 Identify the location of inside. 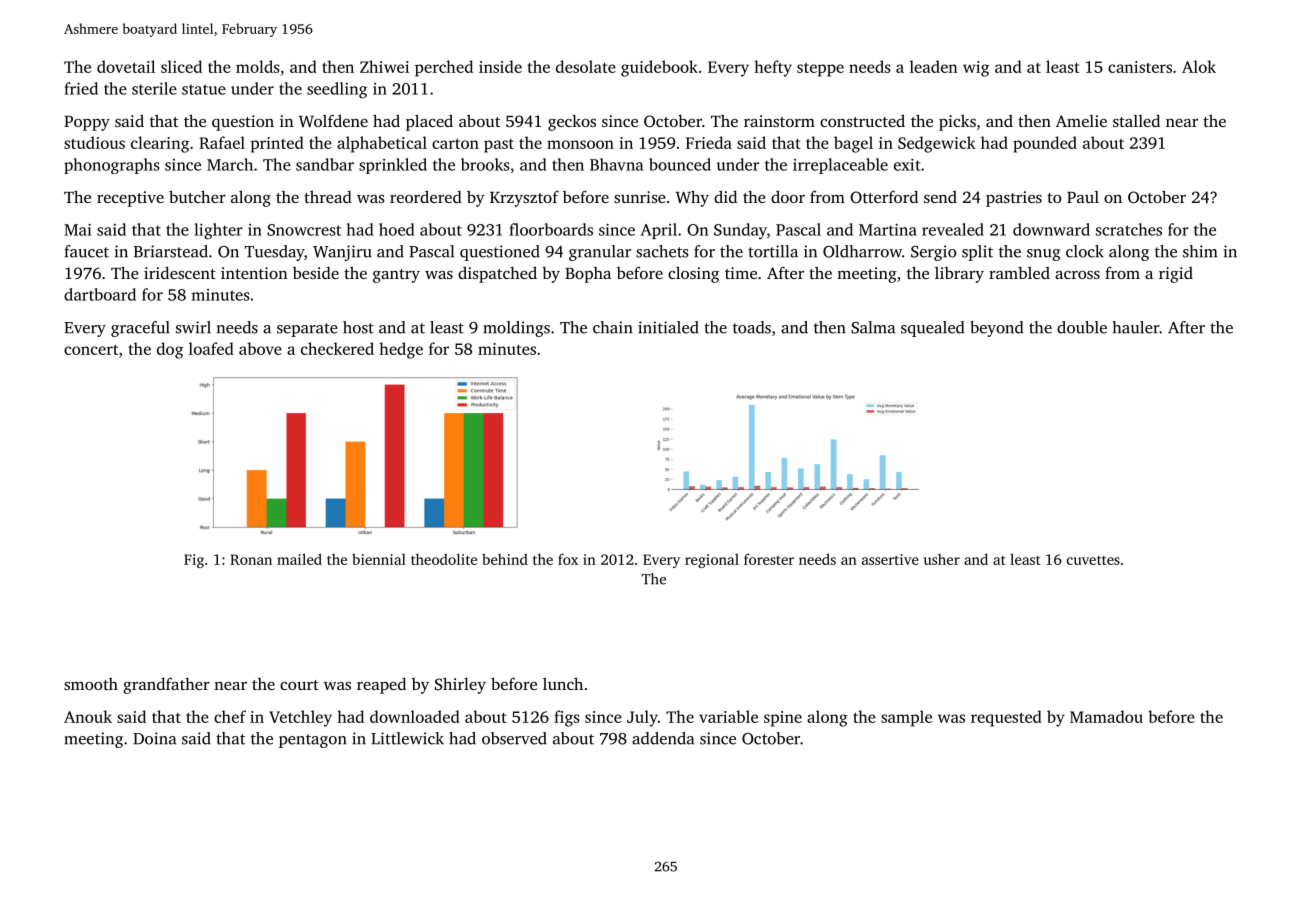
(500, 66).
